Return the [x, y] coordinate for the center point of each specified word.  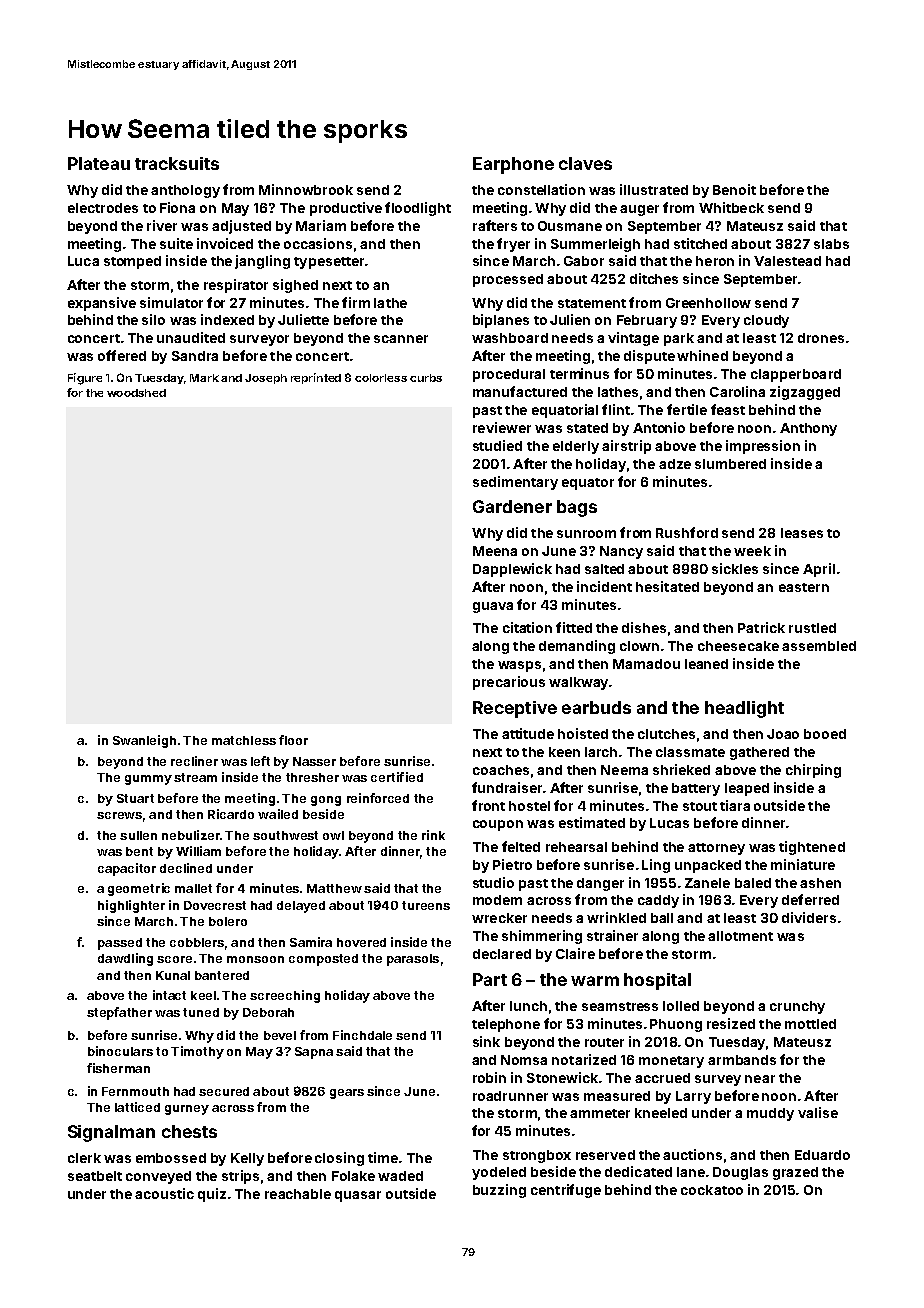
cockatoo [712, 1190]
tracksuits [177, 163]
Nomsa [524, 1060]
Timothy [197, 1052]
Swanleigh [144, 741]
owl [333, 835]
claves [585, 163]
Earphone [513, 165]
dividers [809, 917]
